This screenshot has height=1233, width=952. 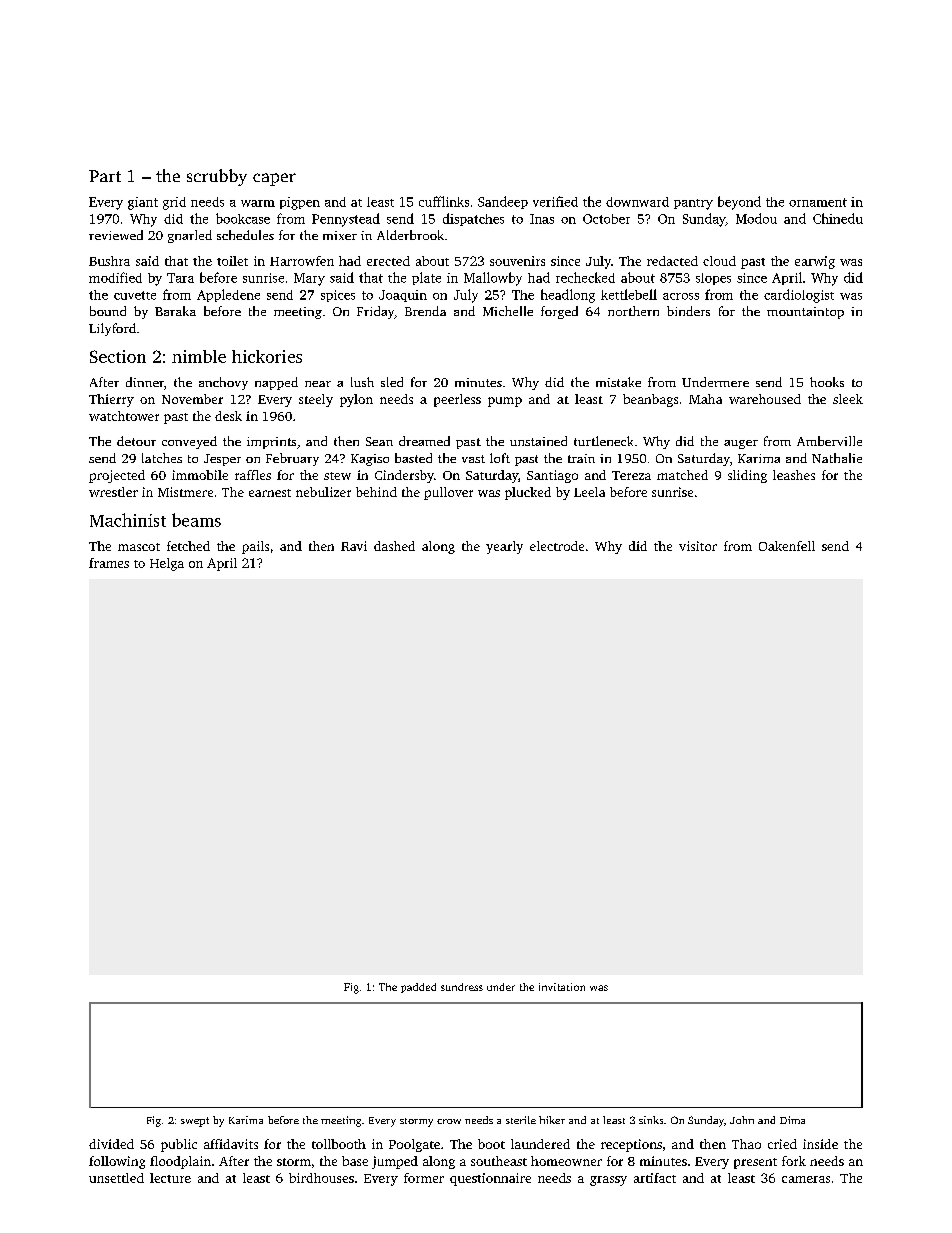 I want to click on yearly, so click(x=504, y=547).
